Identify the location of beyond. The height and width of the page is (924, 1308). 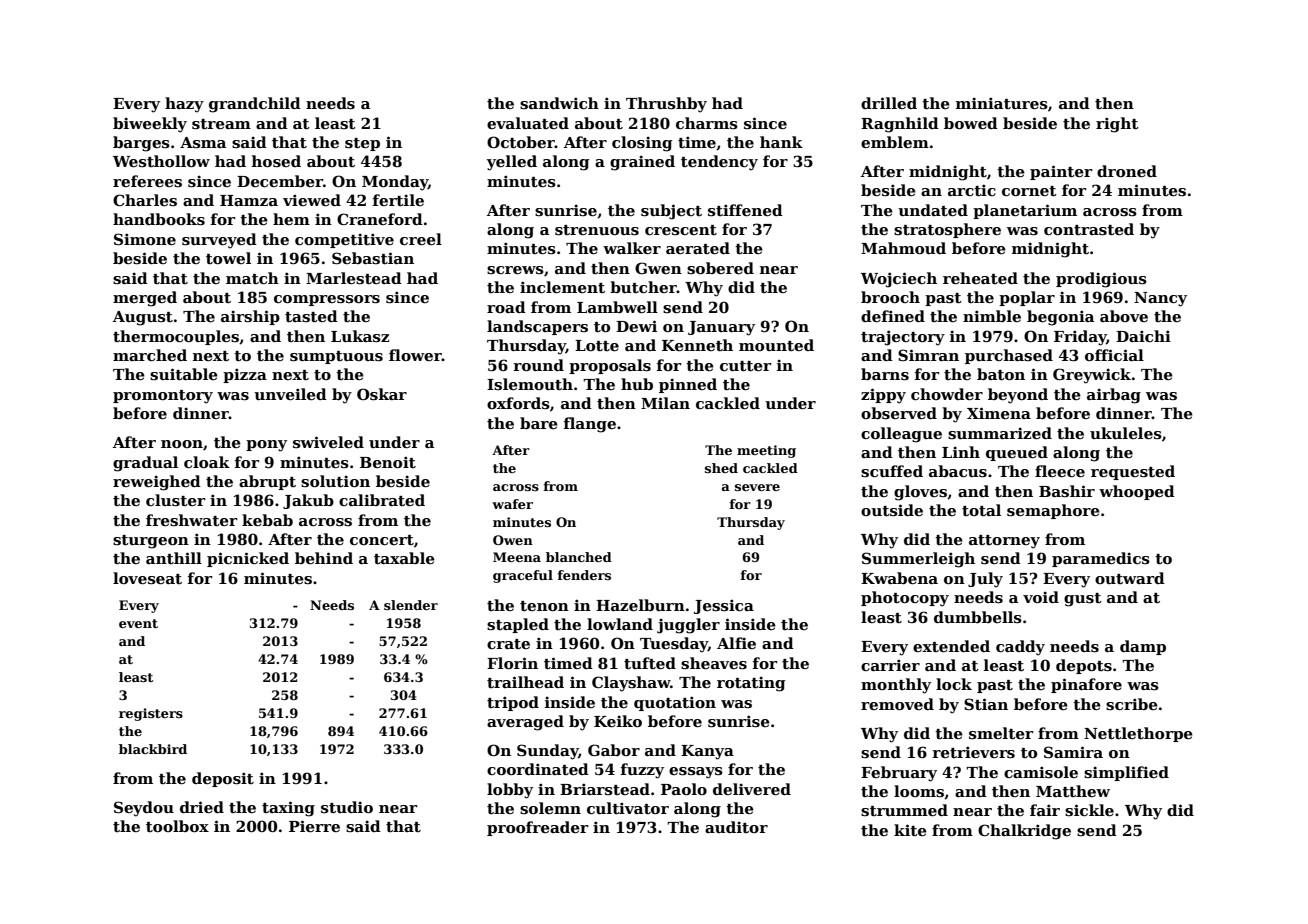
(1018, 396).
